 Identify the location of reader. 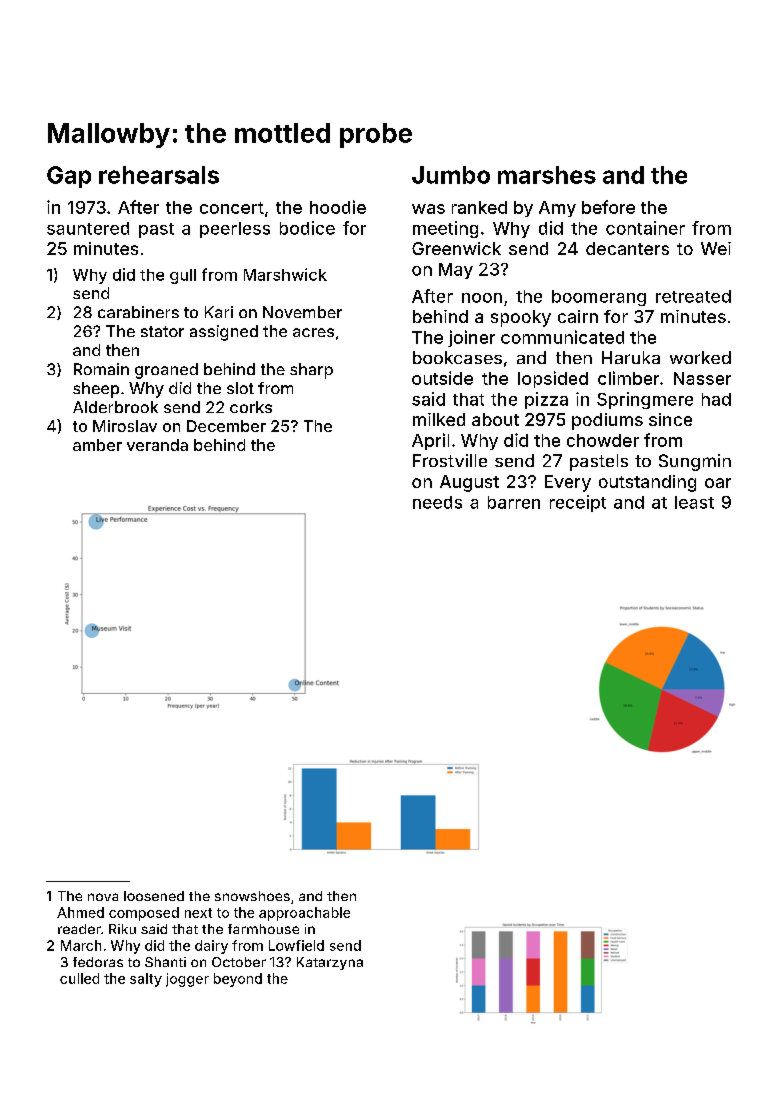
(79, 929).
